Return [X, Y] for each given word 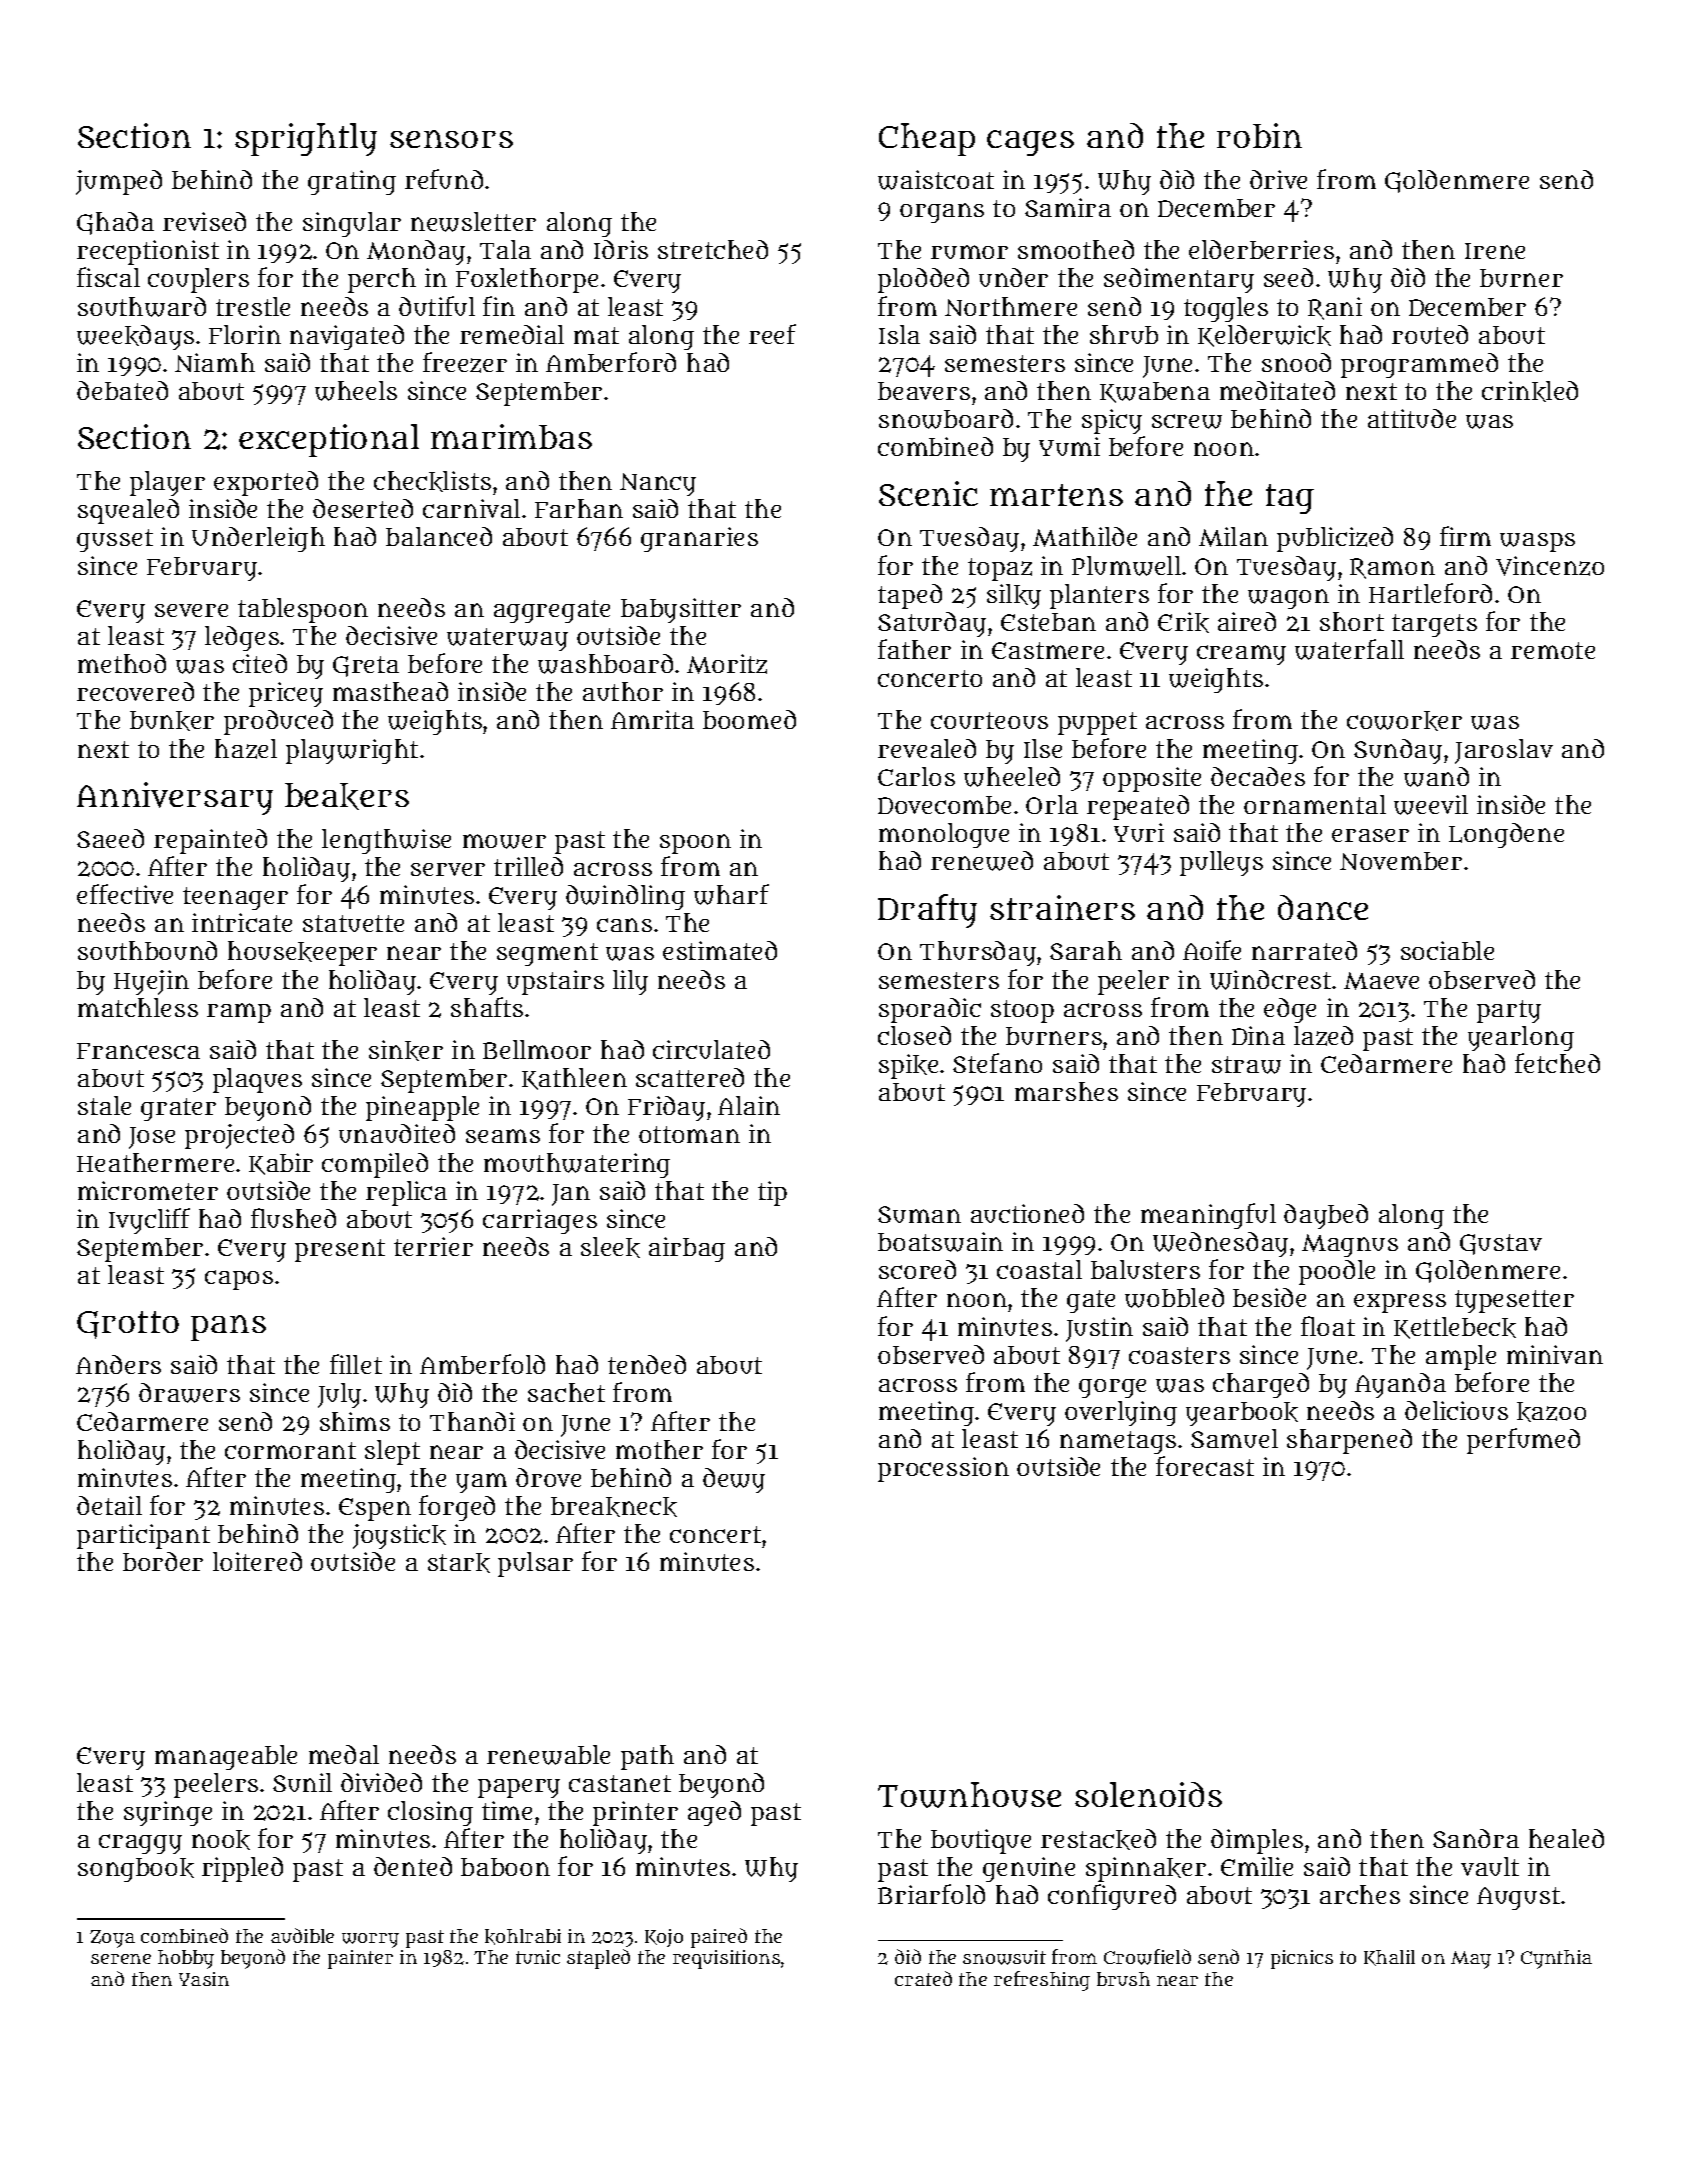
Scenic [928, 493]
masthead [390, 691]
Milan [1233, 537]
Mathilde [1085, 537]
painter [360, 1959]
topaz [1000, 569]
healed [1566, 1838]
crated [923, 1978]
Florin [245, 334]
